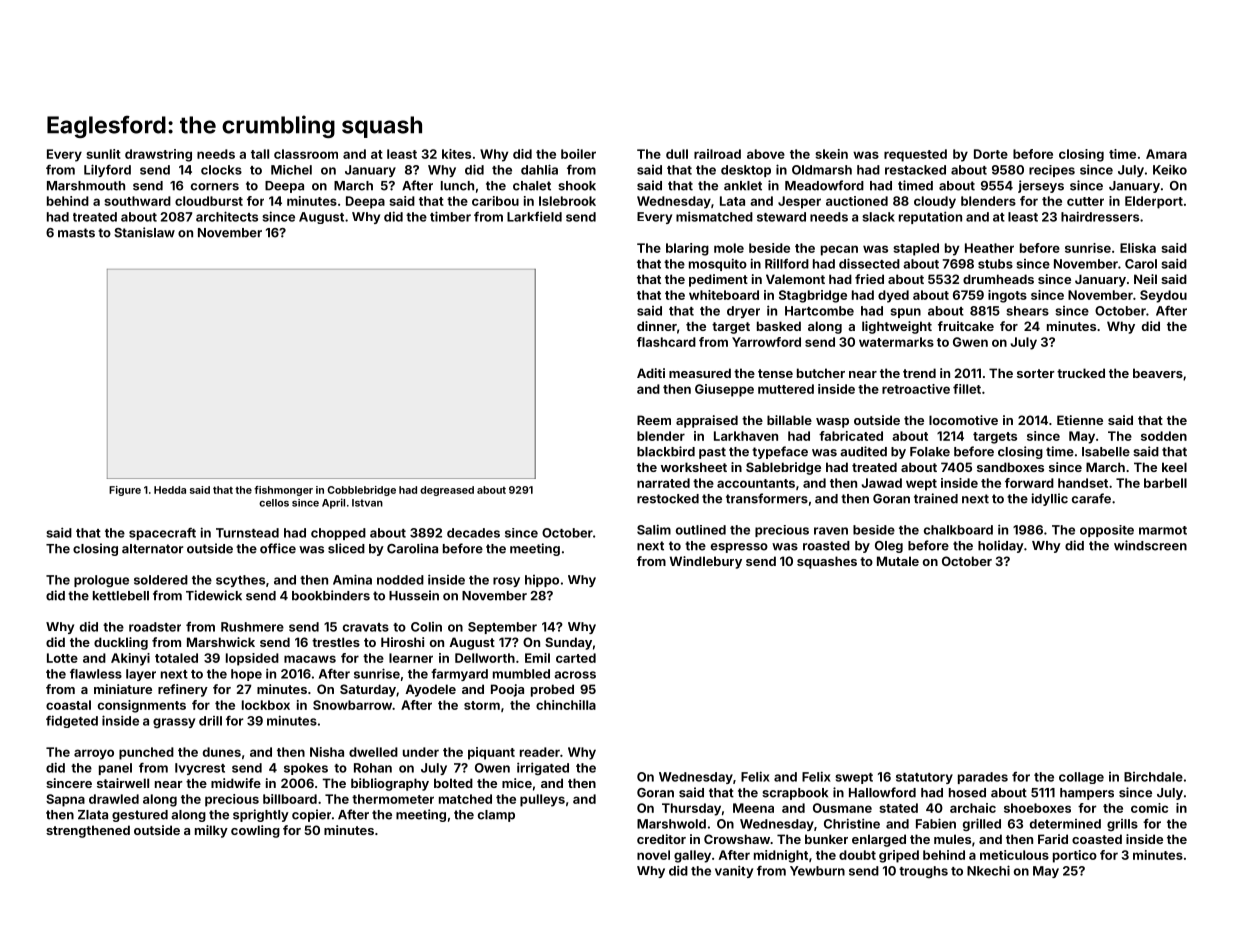  I want to click on Yarrowford, so click(766, 342).
